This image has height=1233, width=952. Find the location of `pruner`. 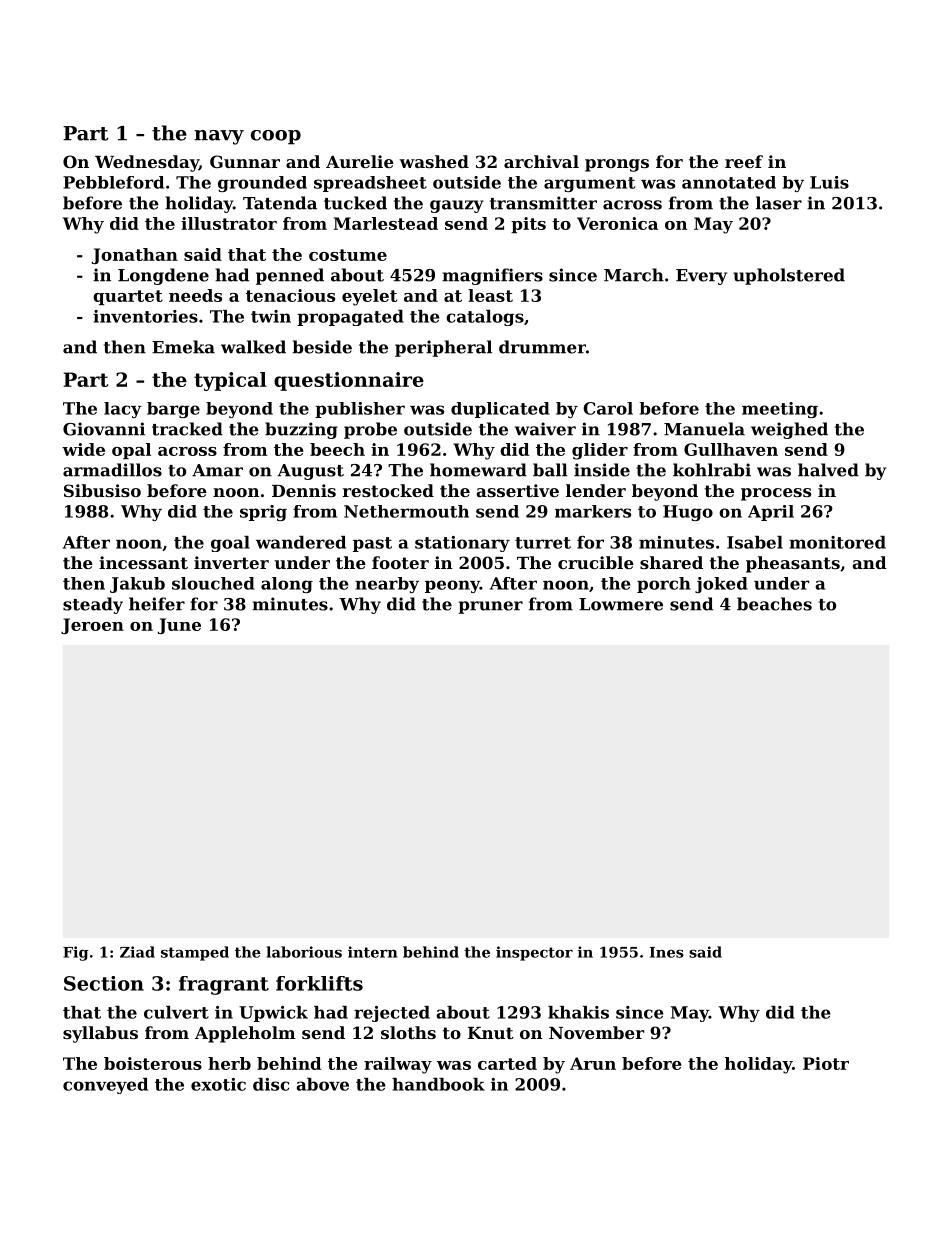

pruner is located at coordinates (490, 607).
